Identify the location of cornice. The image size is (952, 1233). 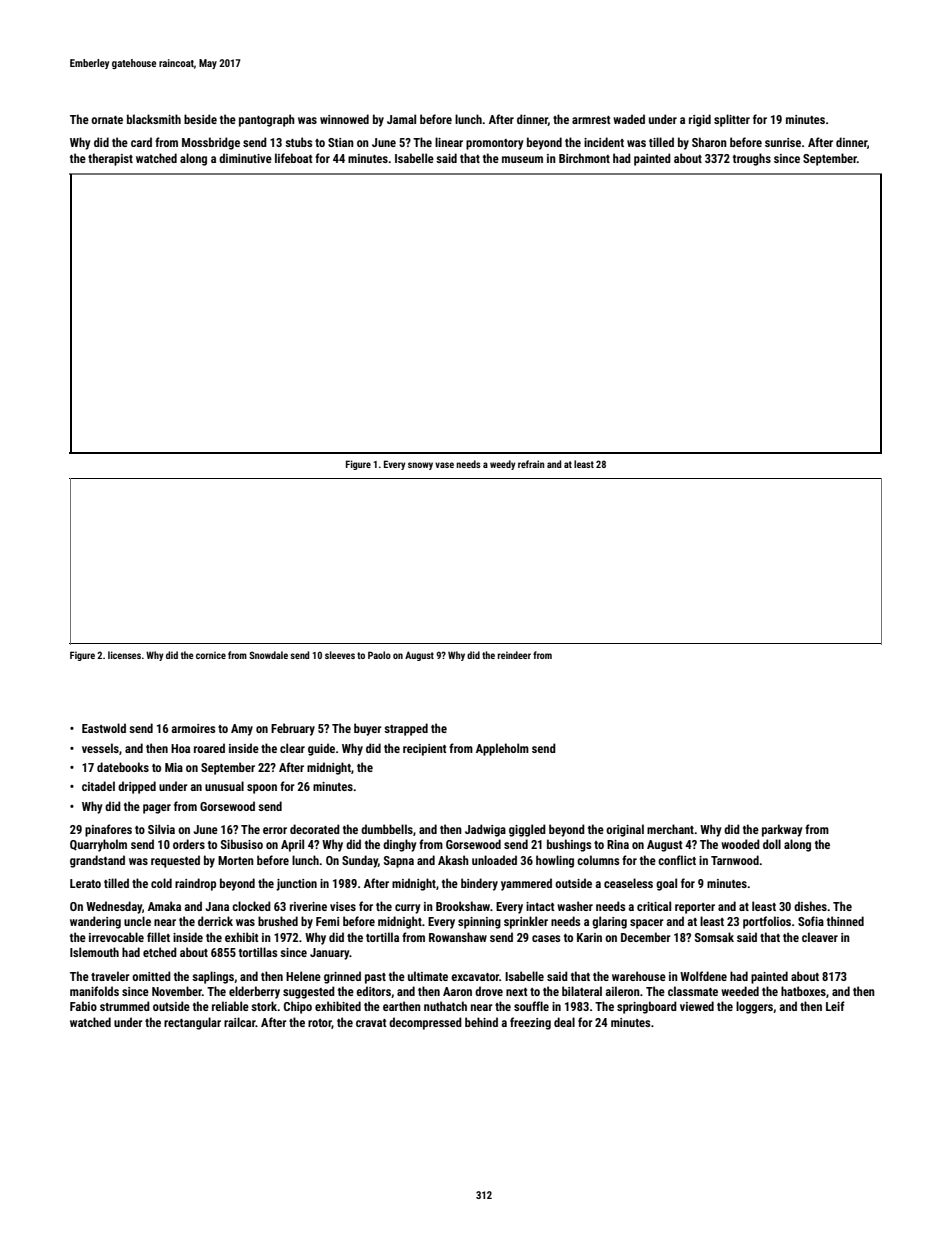
(211, 655).
